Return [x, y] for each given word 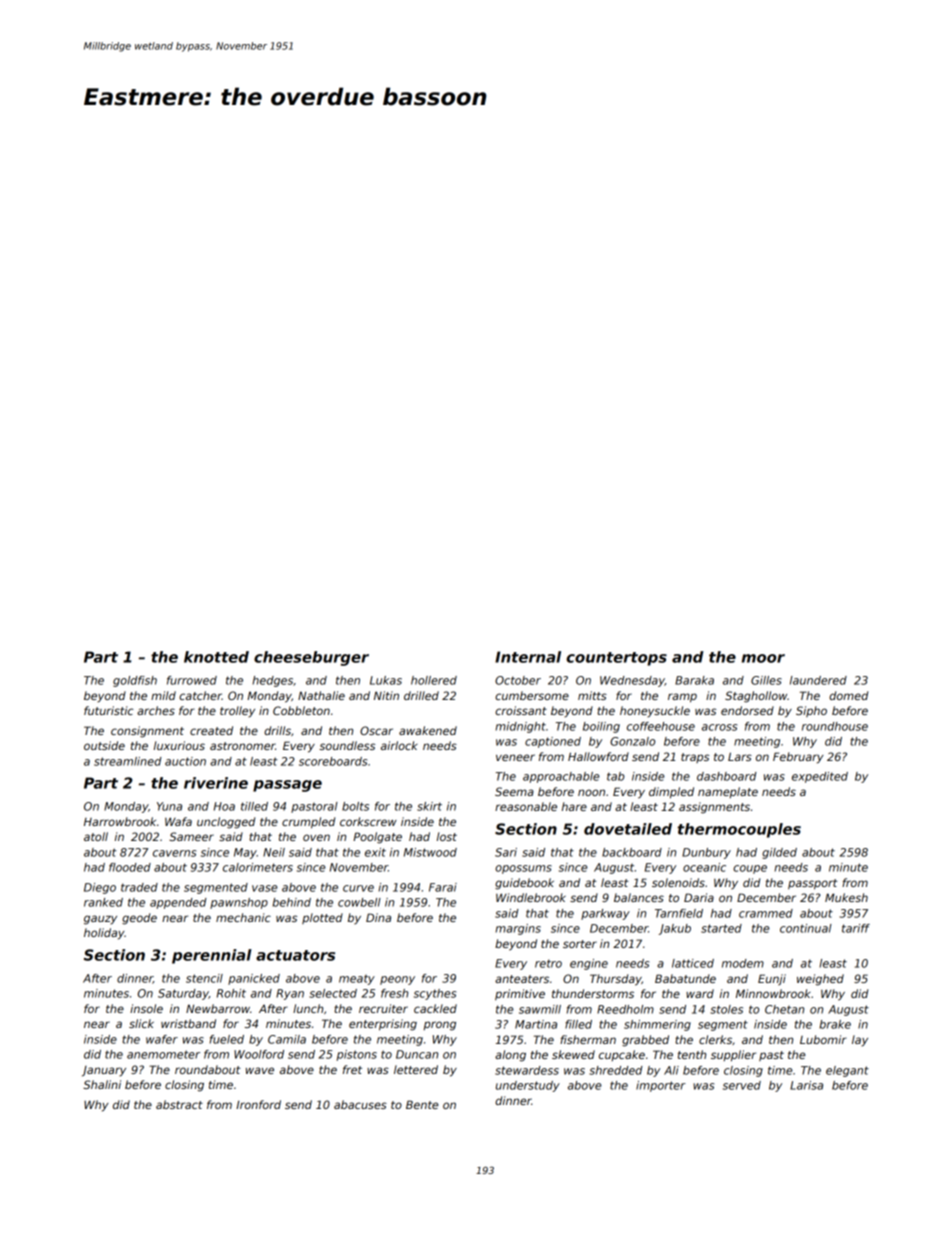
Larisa [806, 1085]
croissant [521, 710]
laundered [818, 680]
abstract [179, 1104]
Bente [422, 1104]
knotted [216, 657]
